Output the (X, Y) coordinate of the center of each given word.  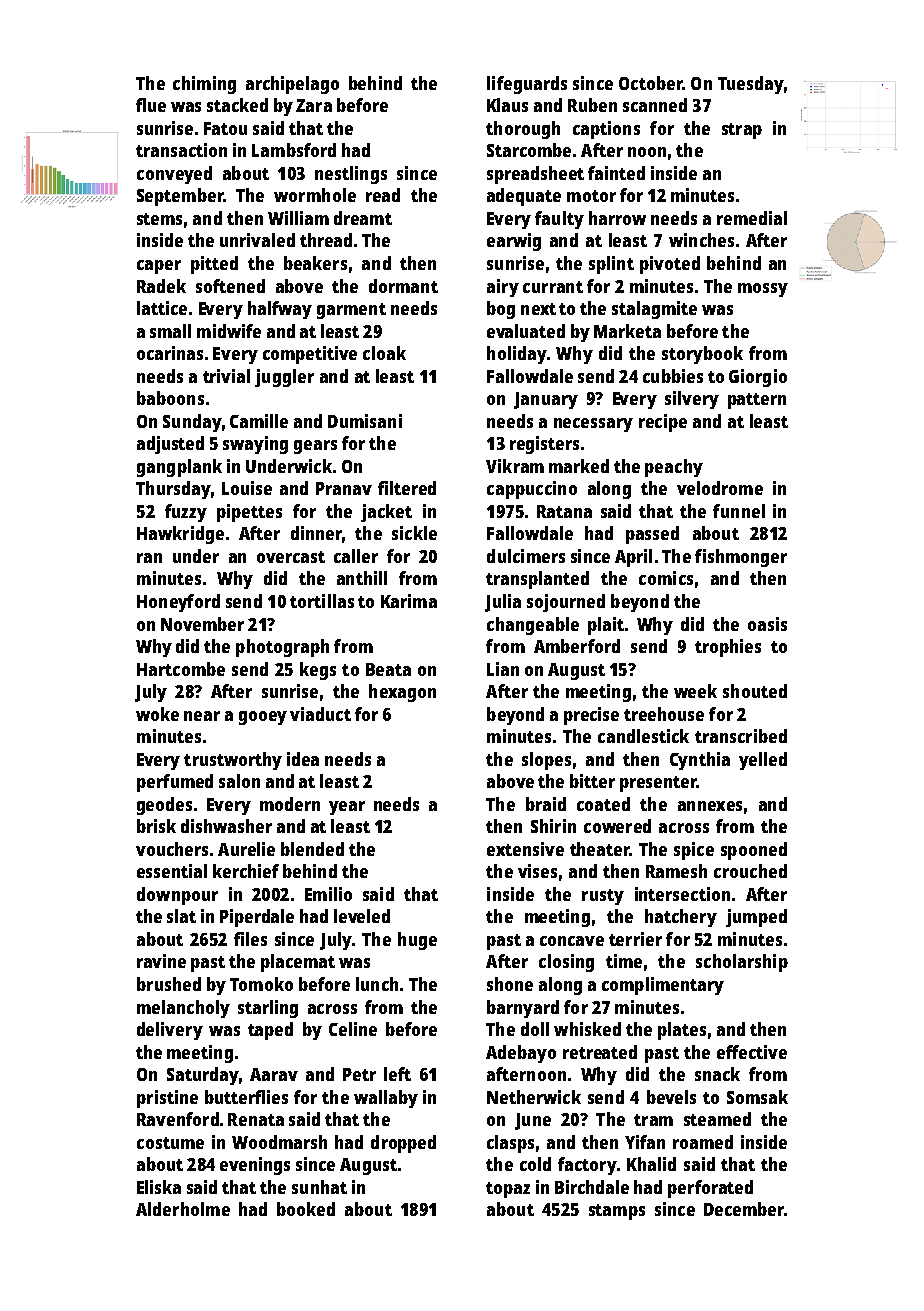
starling (268, 1009)
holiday (517, 355)
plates (682, 1031)
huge (417, 941)
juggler (284, 378)
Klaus (507, 105)
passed (652, 535)
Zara (314, 105)
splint (611, 265)
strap (742, 131)
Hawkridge (180, 535)
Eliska (159, 1187)
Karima (409, 601)
